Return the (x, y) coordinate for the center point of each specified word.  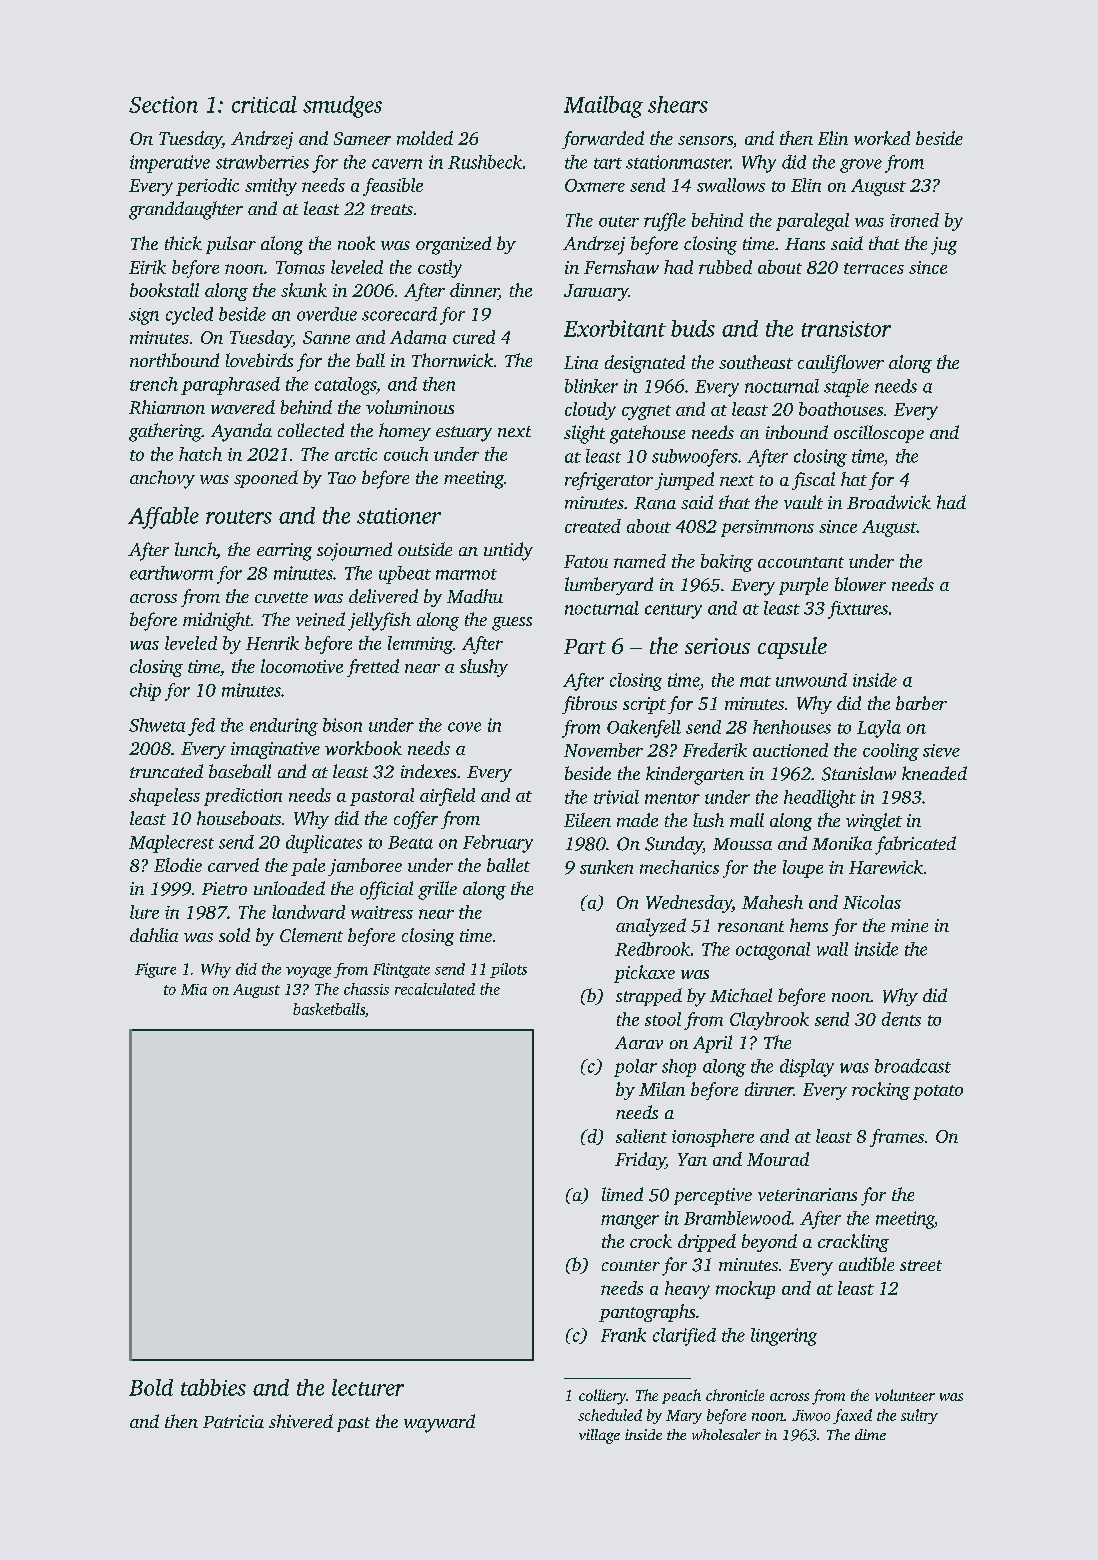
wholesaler (726, 1434)
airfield (447, 797)
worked (882, 138)
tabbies (213, 1387)
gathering (165, 432)
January (596, 292)
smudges (342, 107)
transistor (846, 329)
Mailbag (603, 107)
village (599, 1436)
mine (909, 925)
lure (144, 912)
